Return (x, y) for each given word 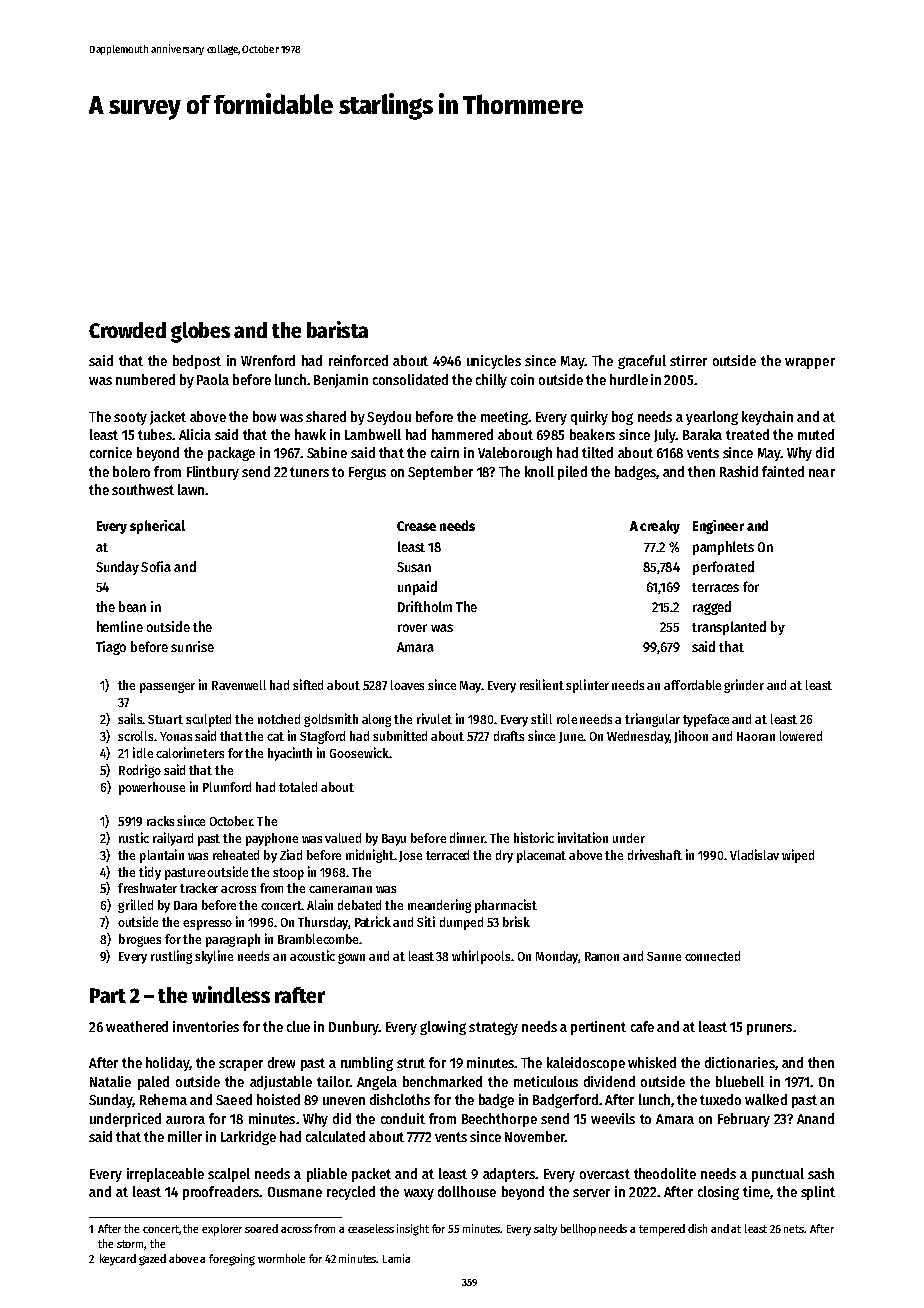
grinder (744, 686)
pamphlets (723, 548)
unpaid (417, 588)
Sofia (156, 566)
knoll (539, 471)
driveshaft (655, 854)
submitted (400, 735)
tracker (199, 888)
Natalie (110, 1081)
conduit (403, 1118)
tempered (662, 1230)
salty (545, 1230)
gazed (152, 1260)
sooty (130, 418)
